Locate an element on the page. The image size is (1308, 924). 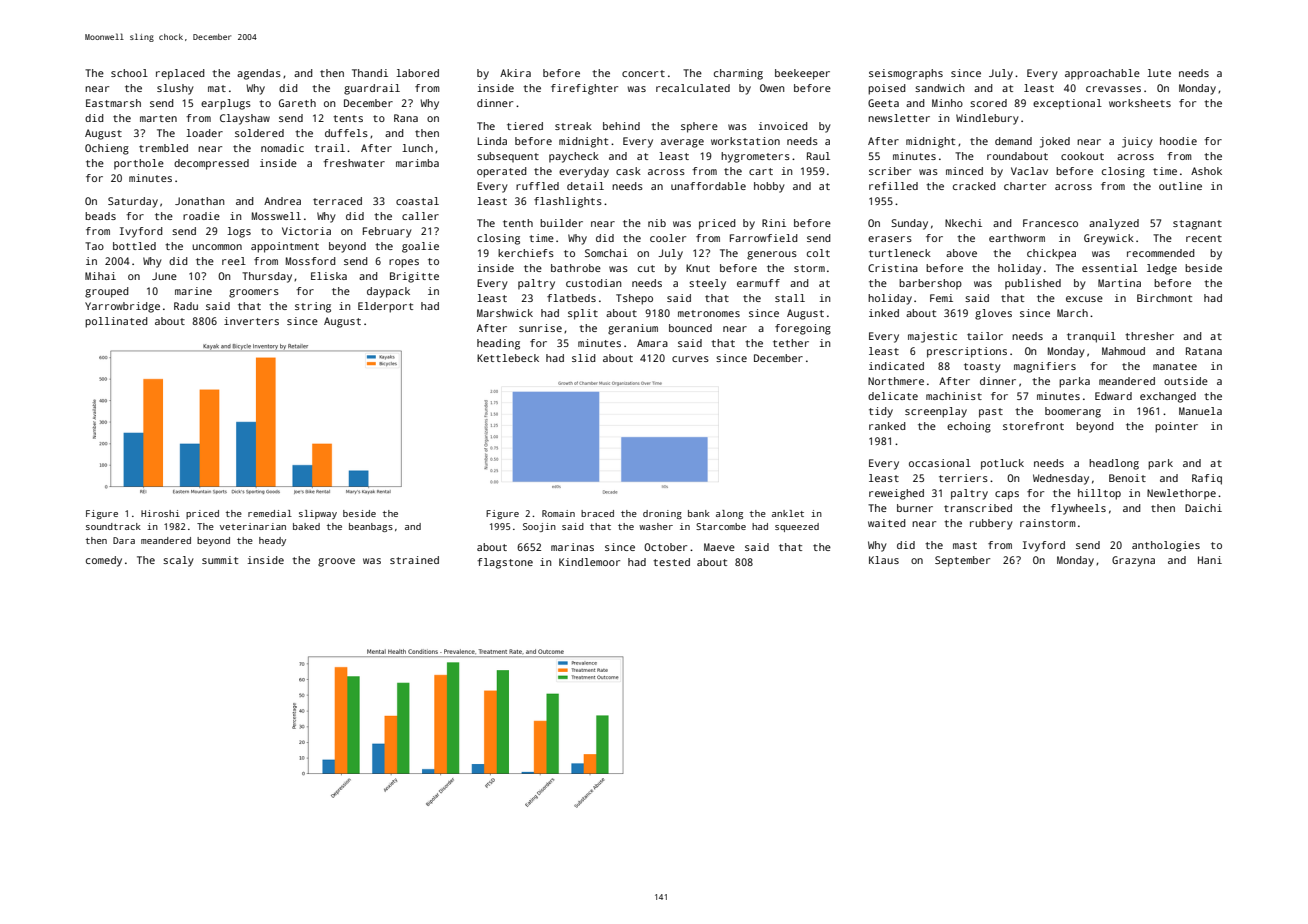
outside is located at coordinates (1186, 381).
